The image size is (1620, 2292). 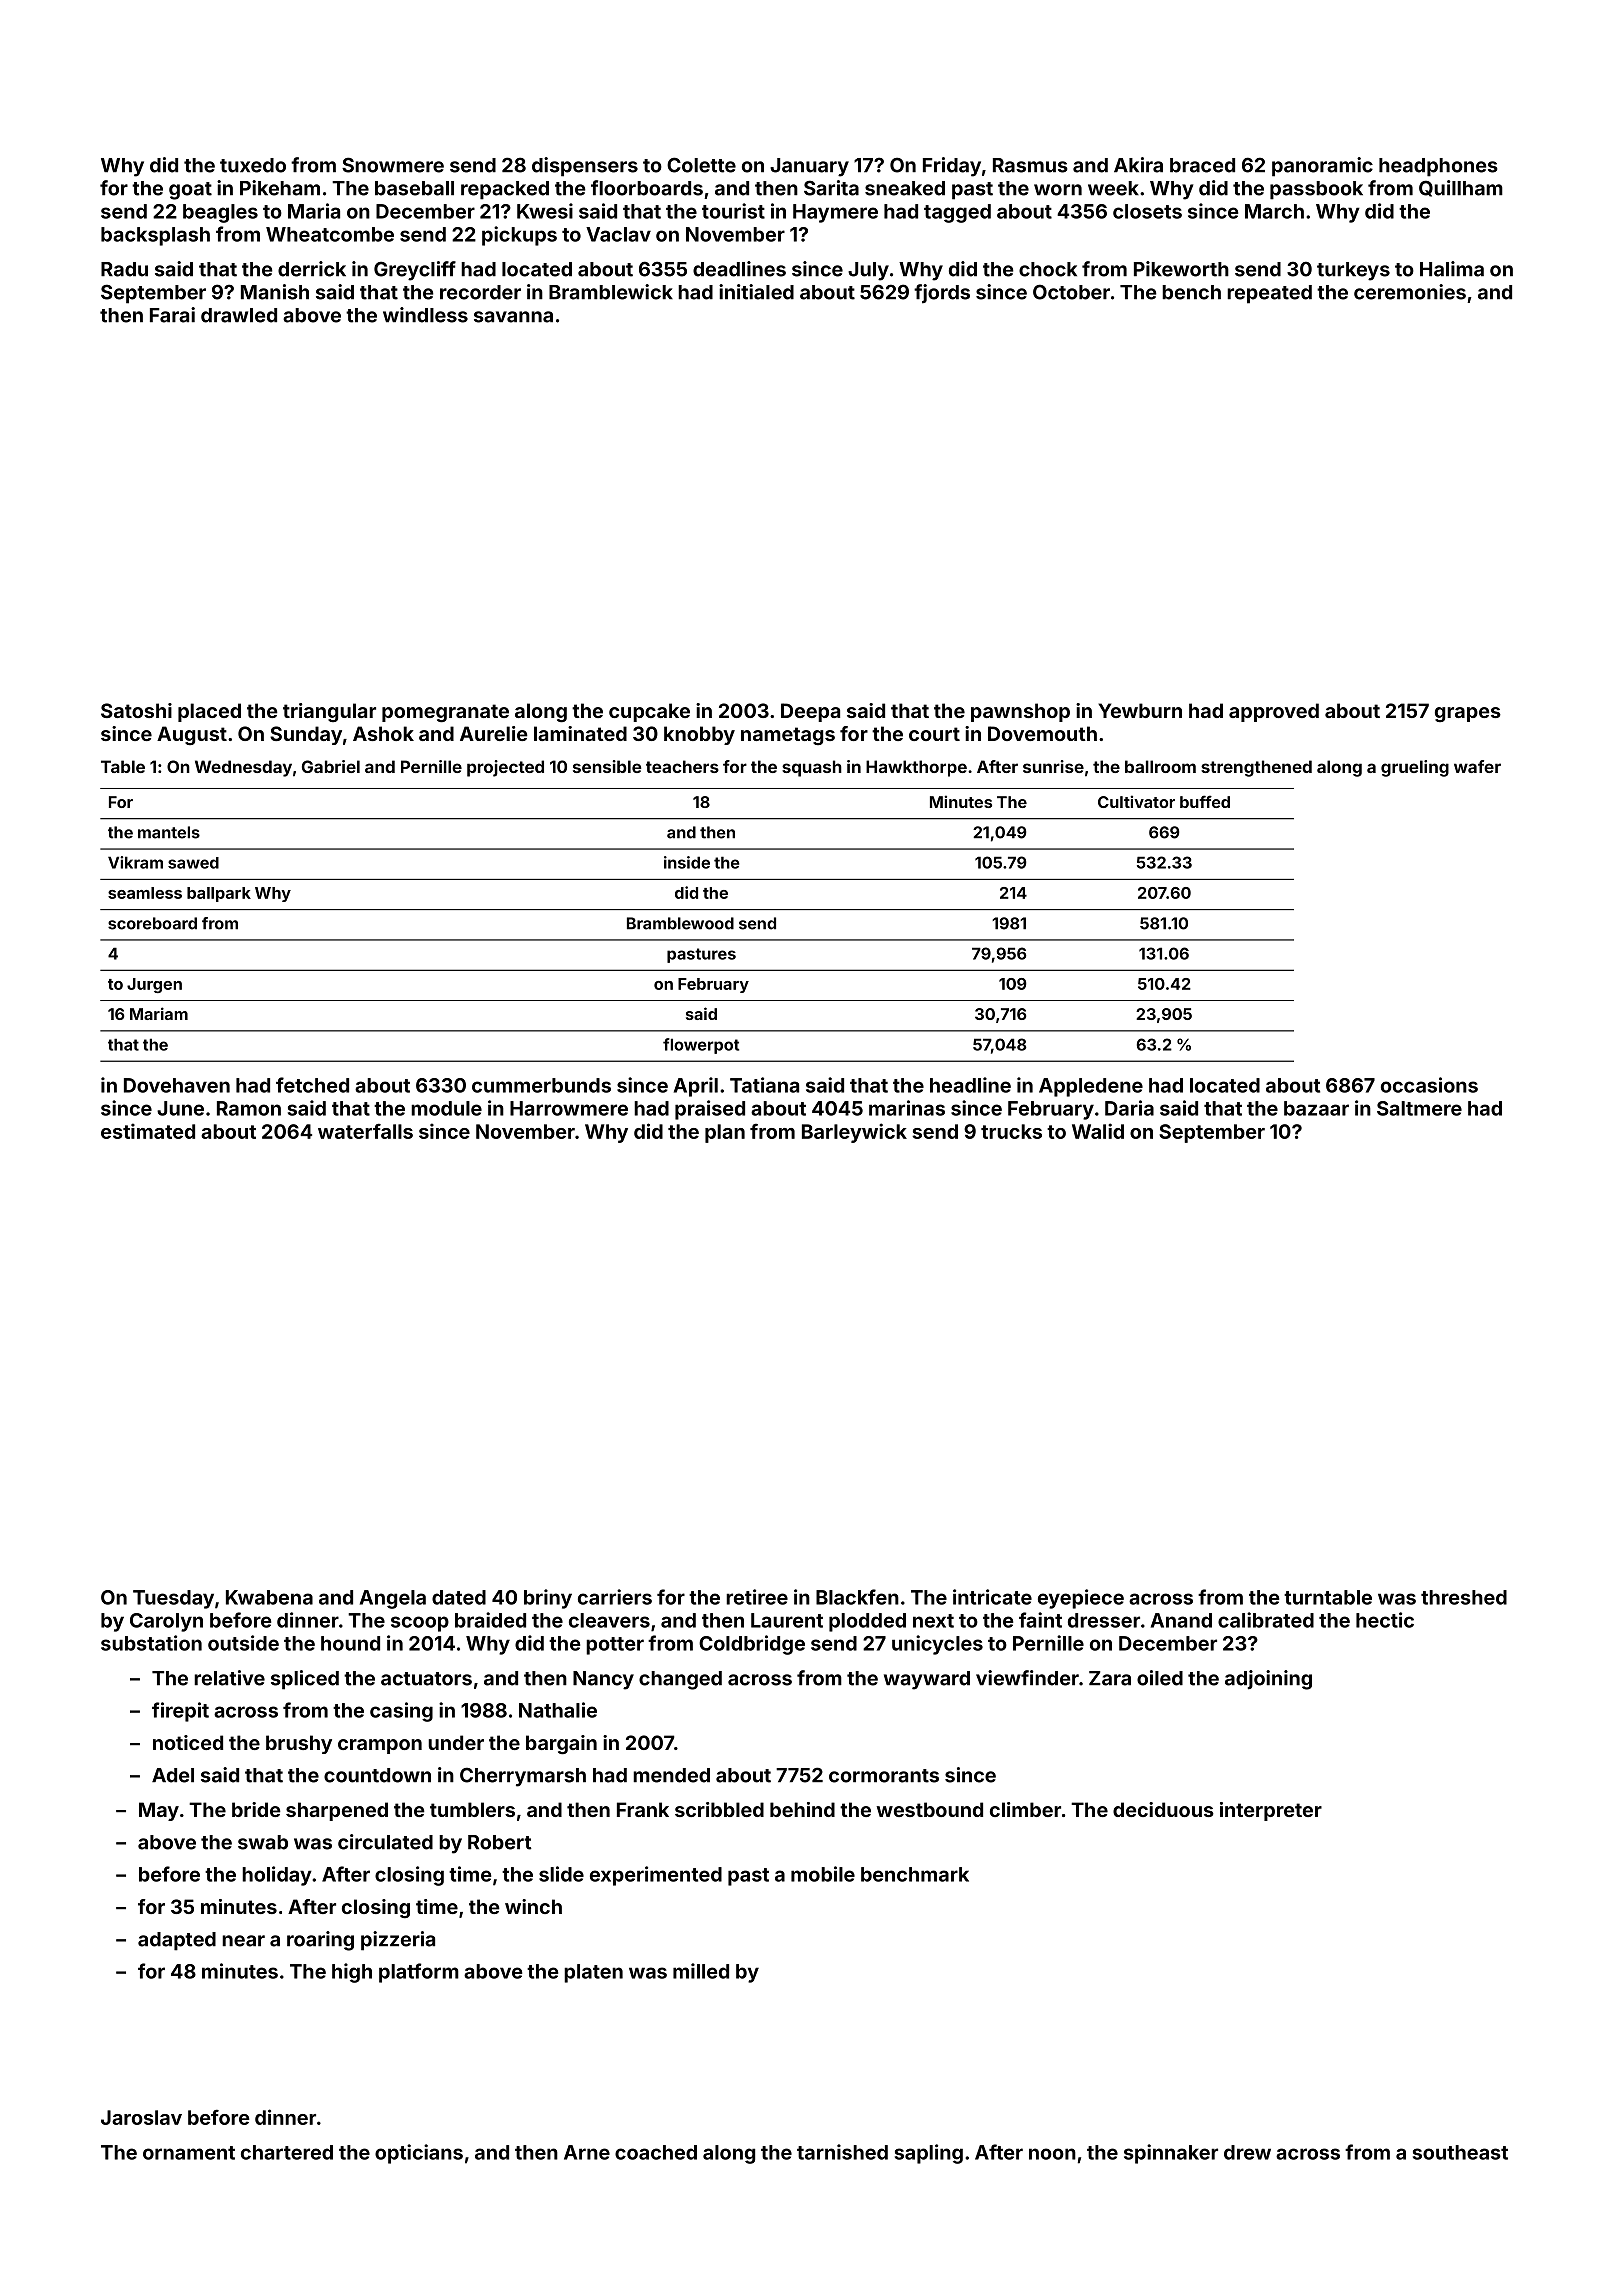 I want to click on closets, so click(x=1147, y=211).
